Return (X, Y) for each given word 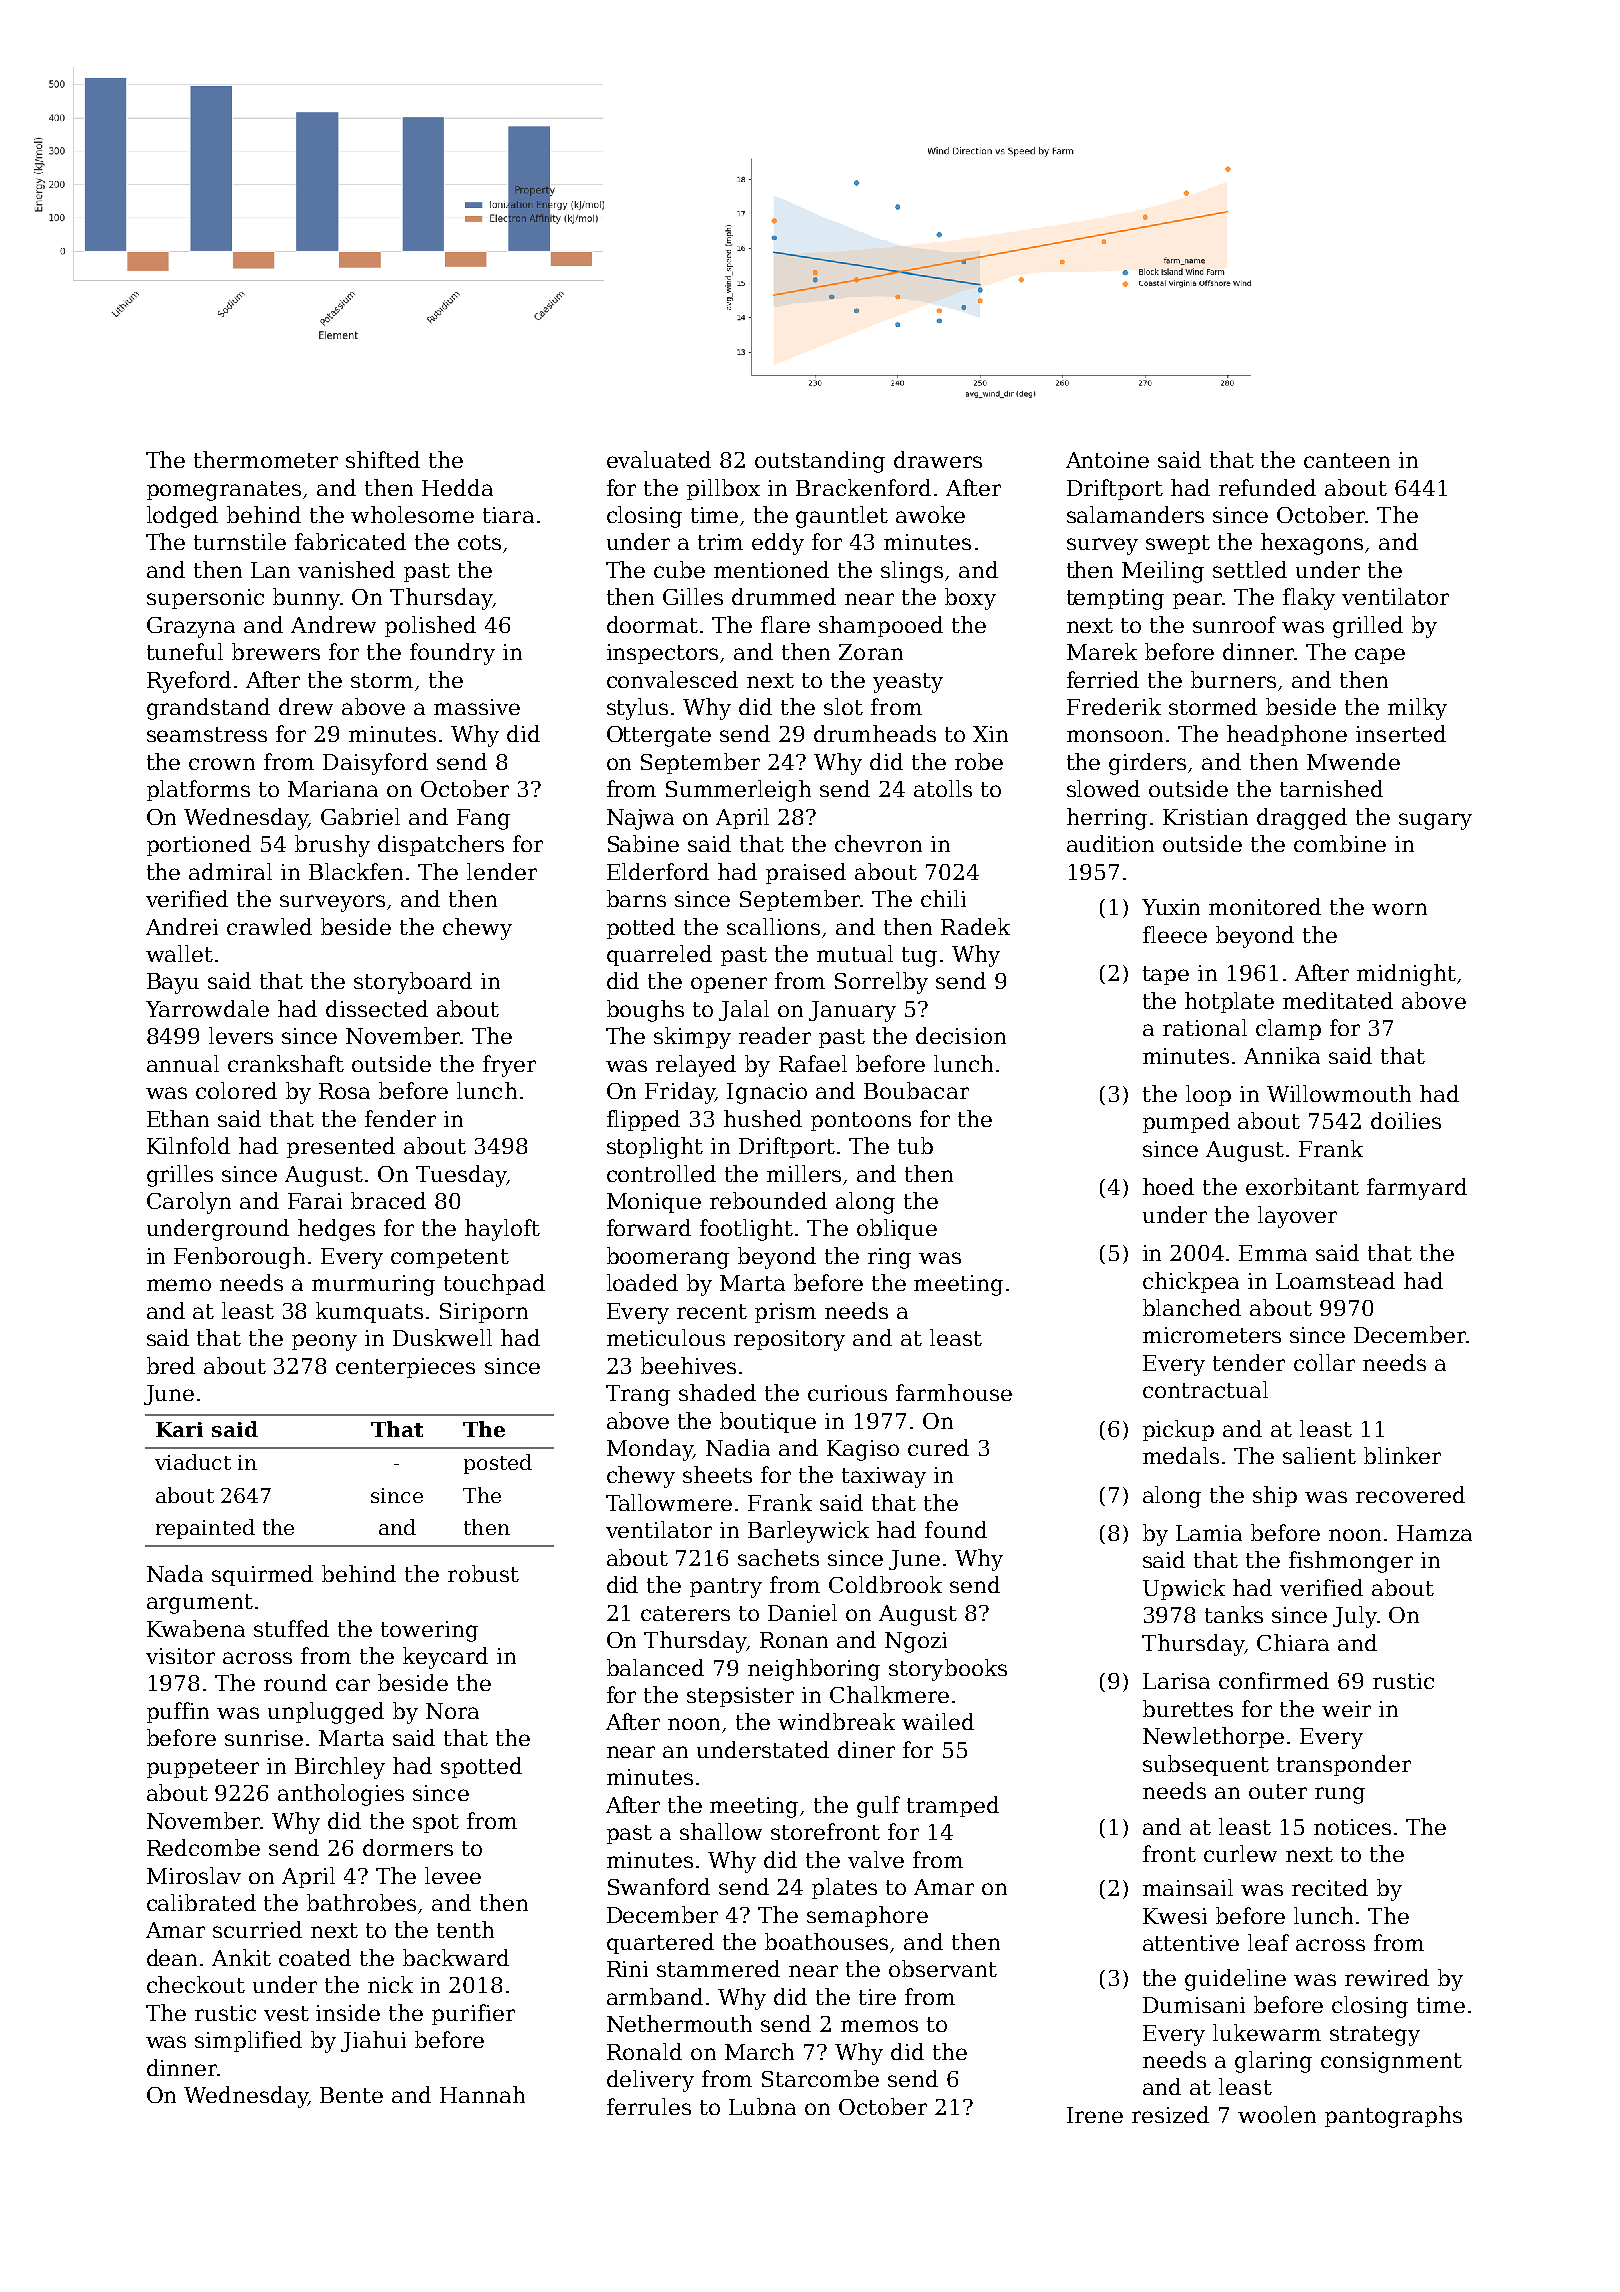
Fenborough (239, 1258)
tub (915, 1145)
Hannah (482, 2094)
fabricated (350, 541)
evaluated (659, 459)
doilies (1406, 1120)
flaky (1309, 599)
